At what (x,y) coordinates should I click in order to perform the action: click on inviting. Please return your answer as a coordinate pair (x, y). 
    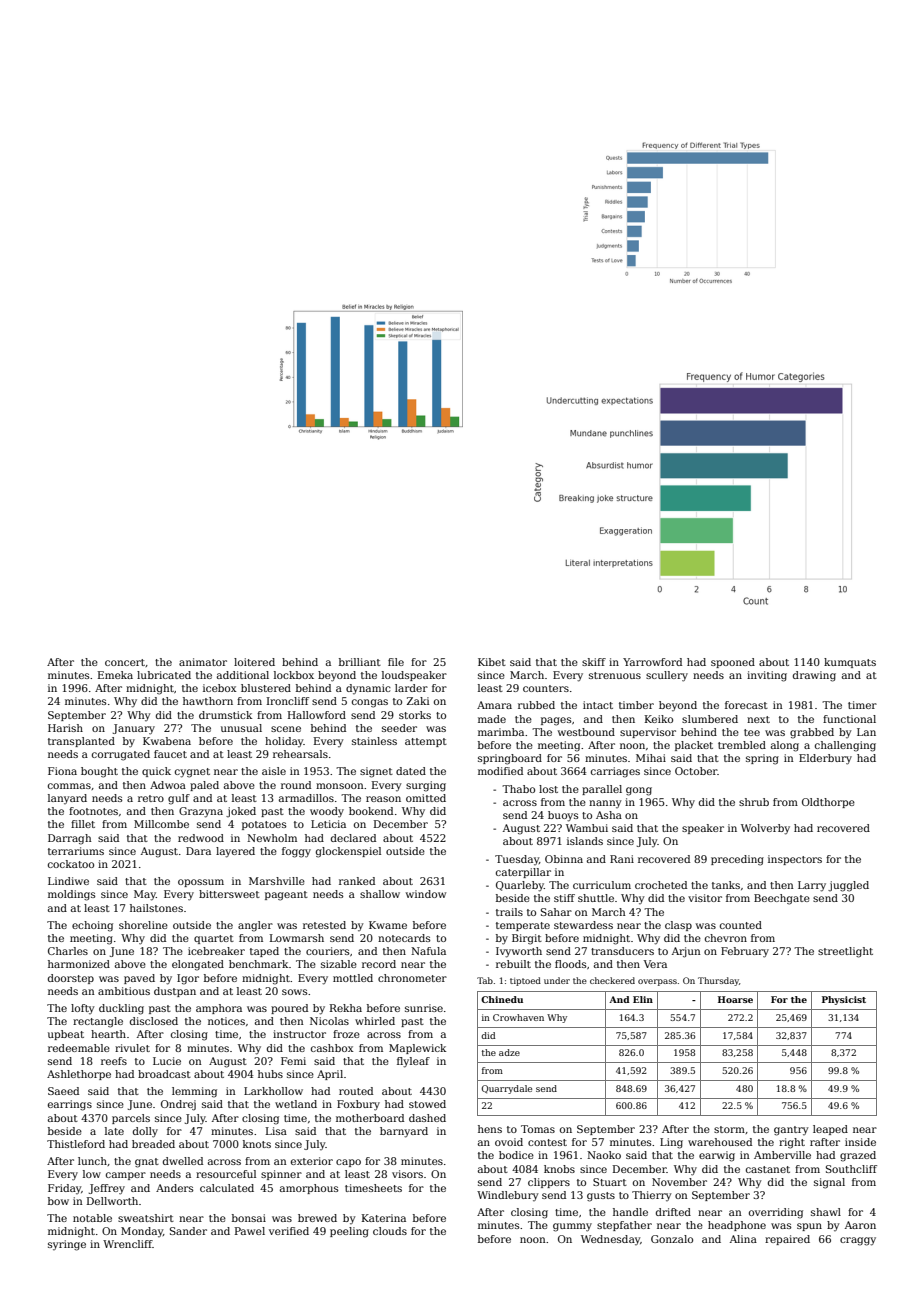
    Looking at the image, I should click on (767, 676).
